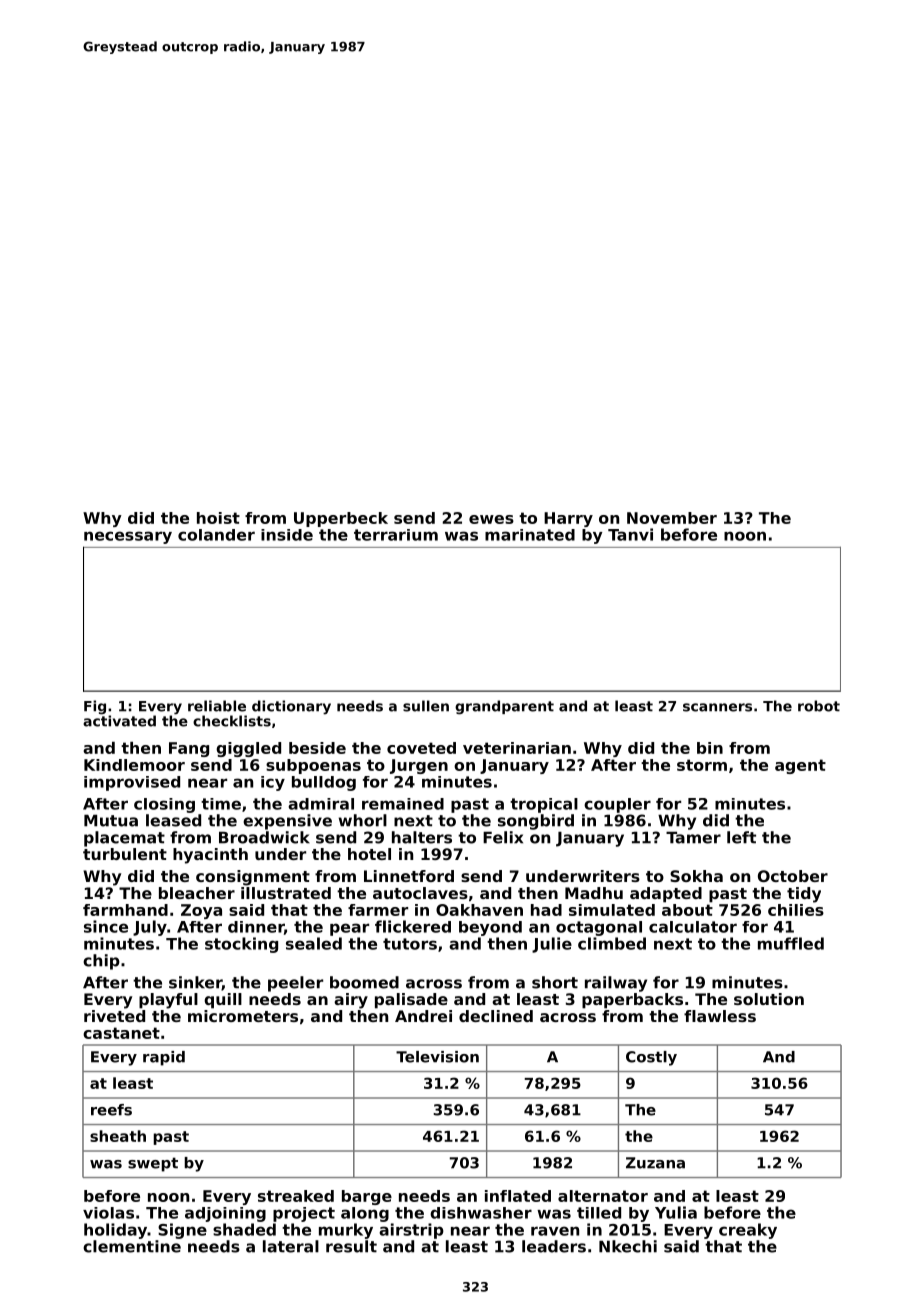 This screenshot has width=924, height=1314. What do you see at coordinates (702, 765) in the screenshot?
I see `storm` at bounding box center [702, 765].
